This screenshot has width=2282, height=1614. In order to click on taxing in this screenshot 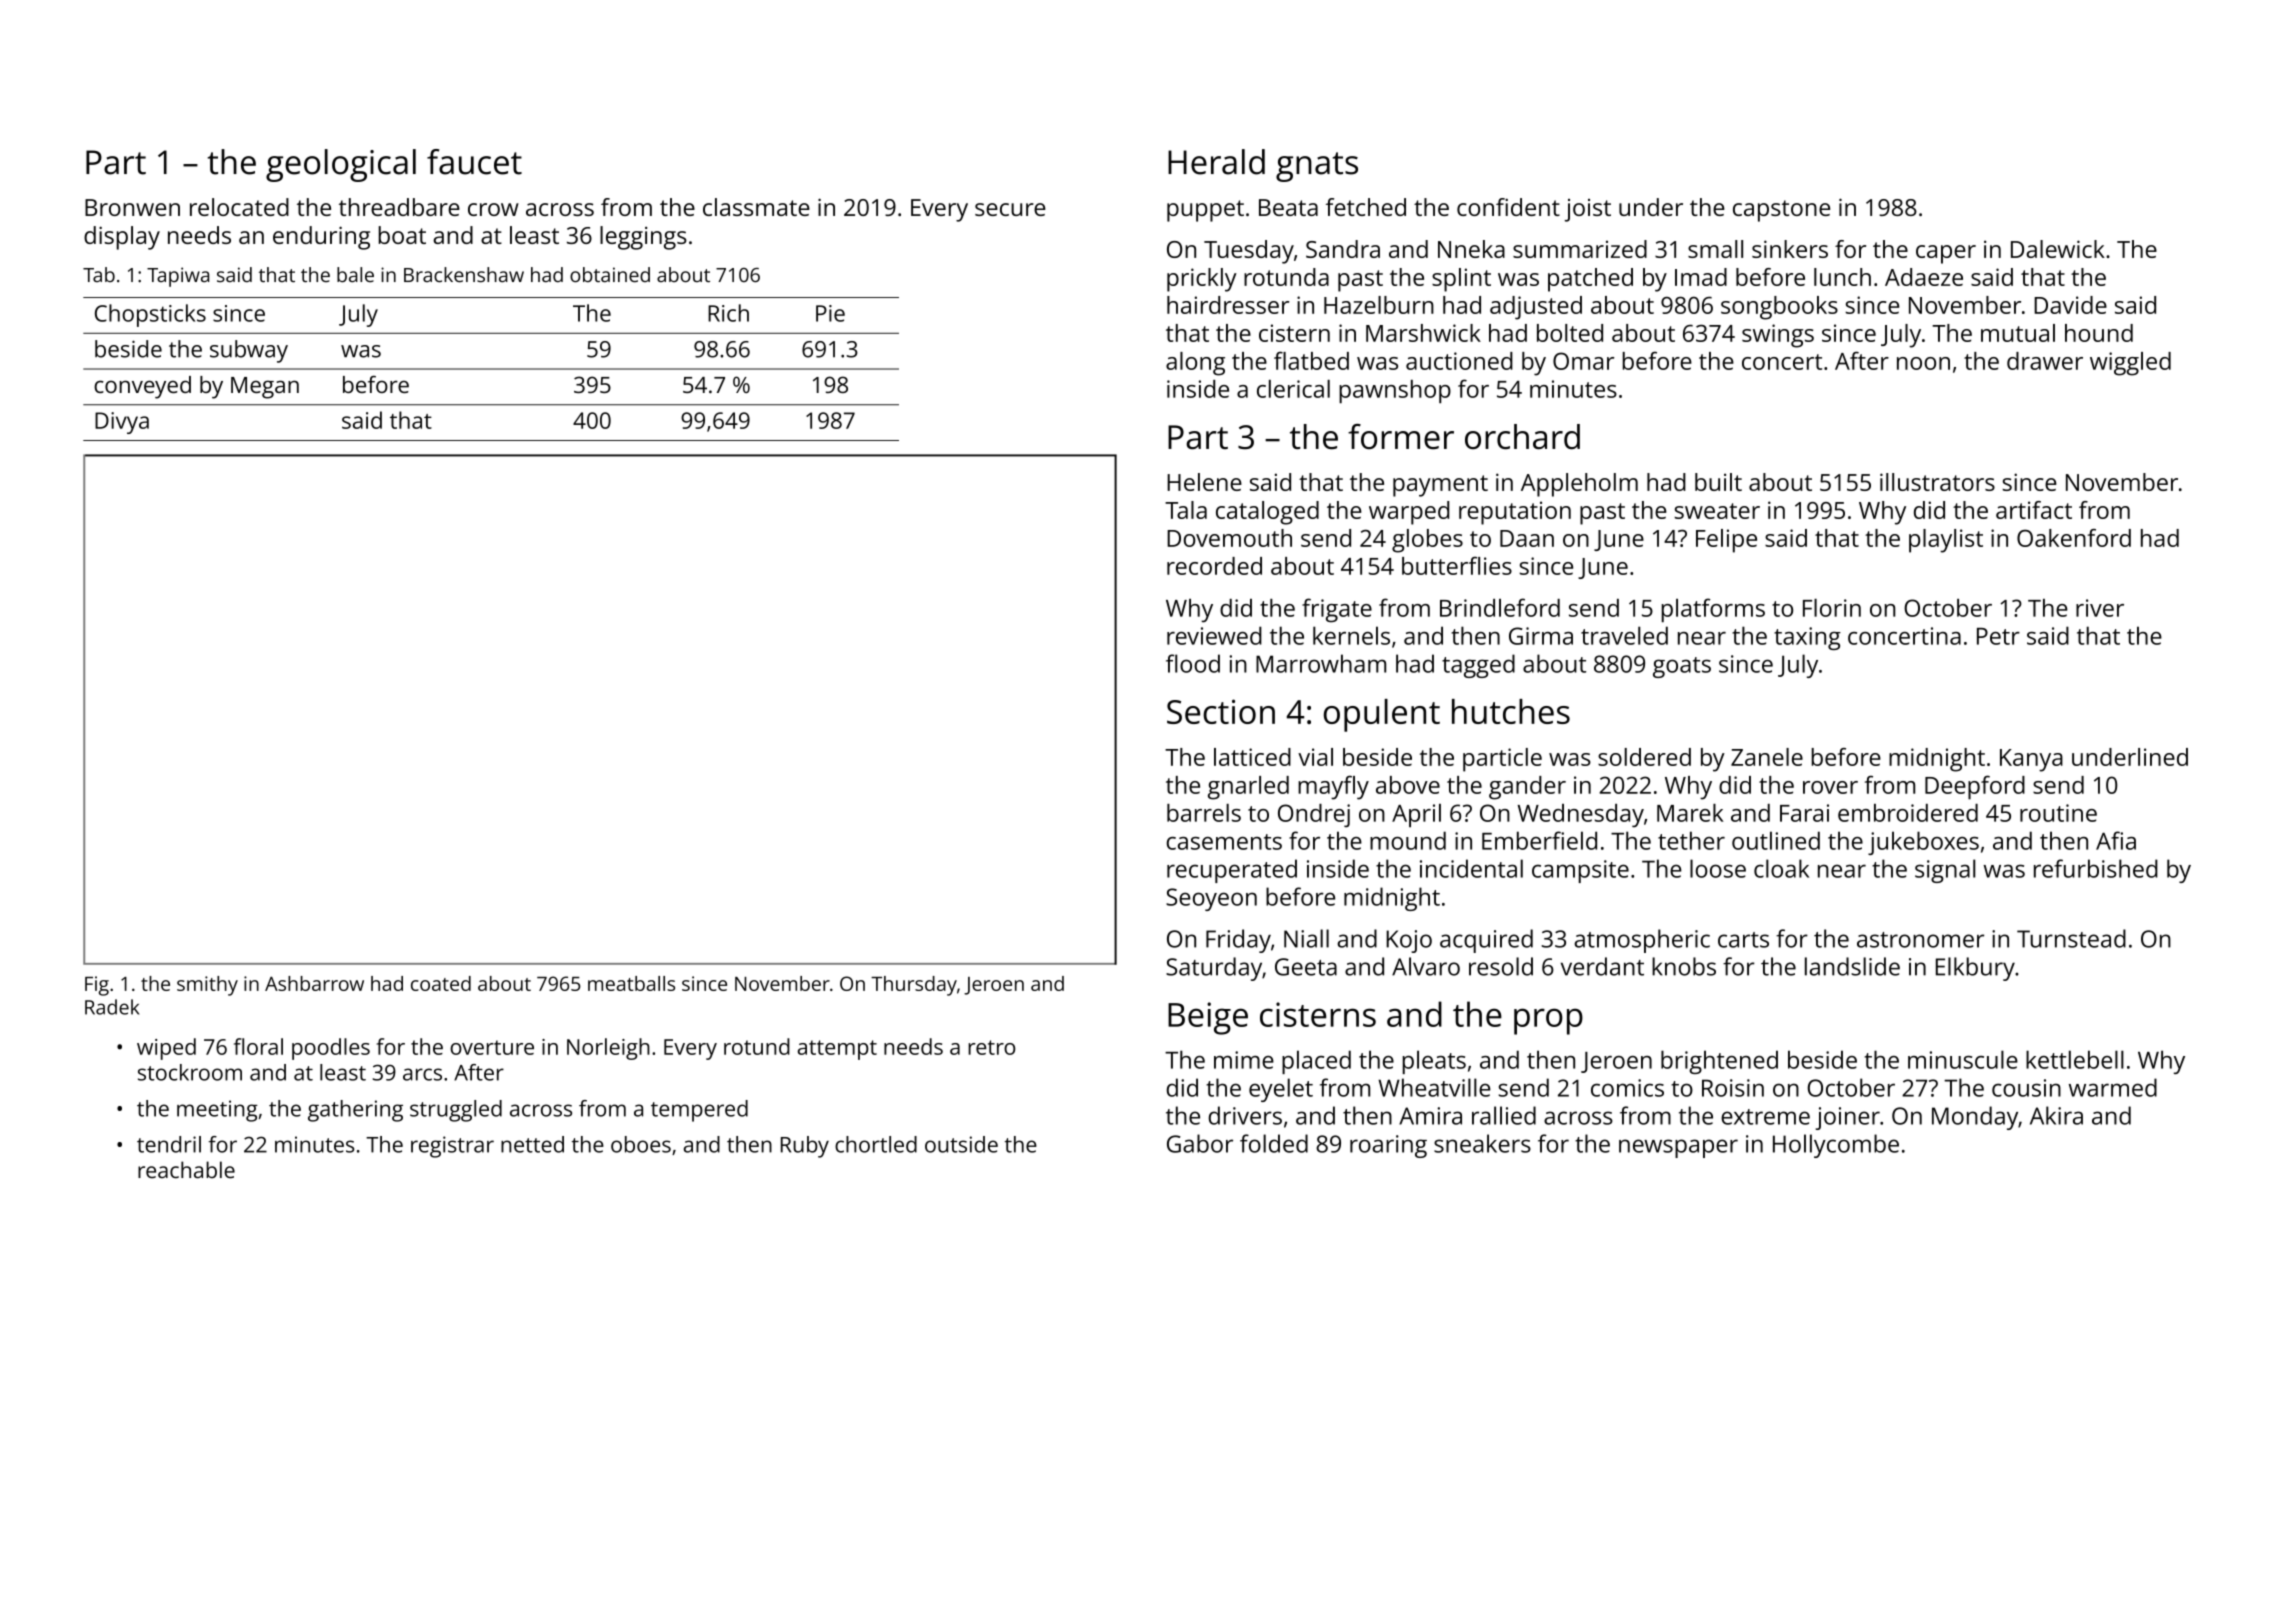, I will do `click(1807, 638)`.
